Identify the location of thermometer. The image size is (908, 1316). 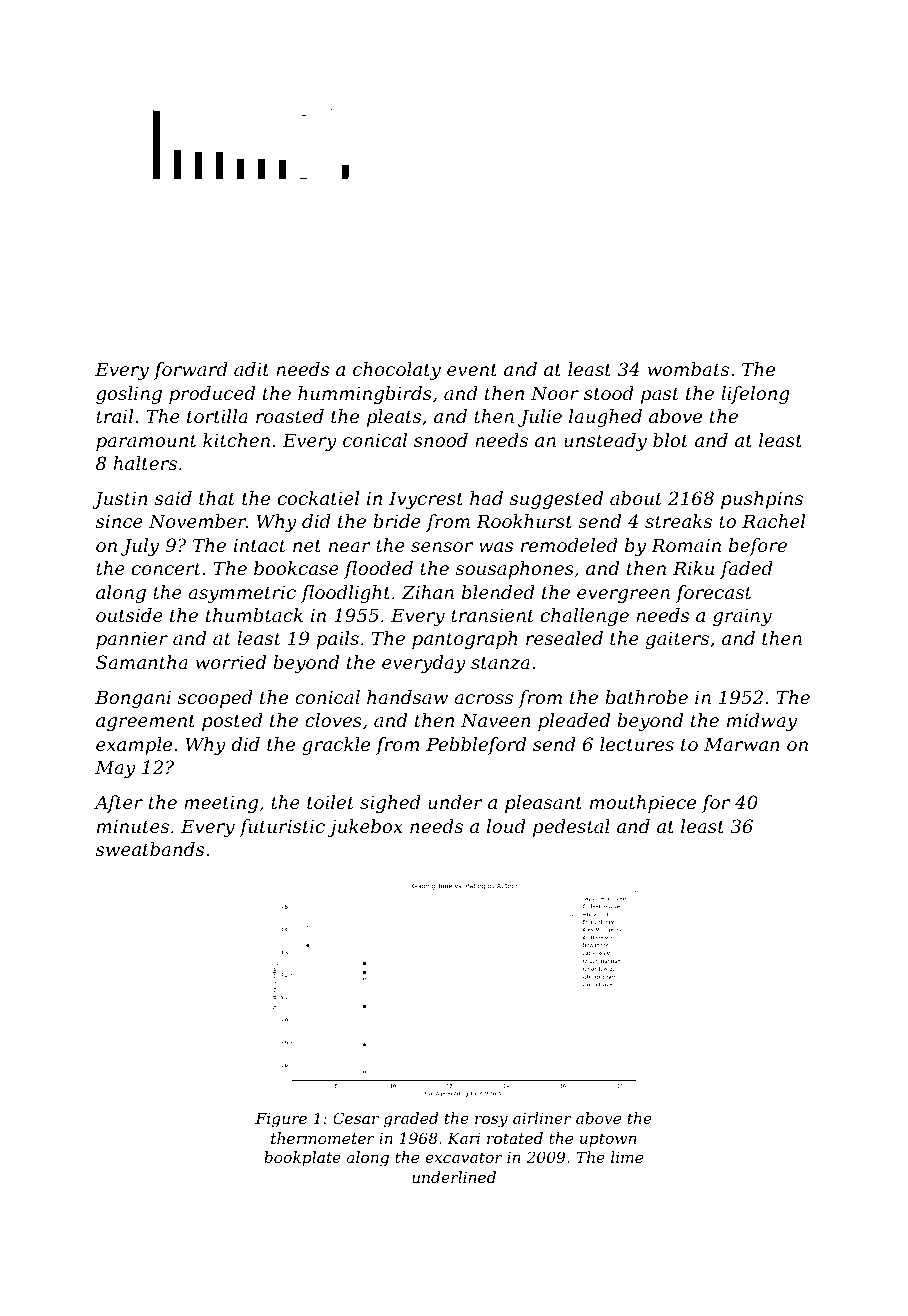
(323, 1138).
